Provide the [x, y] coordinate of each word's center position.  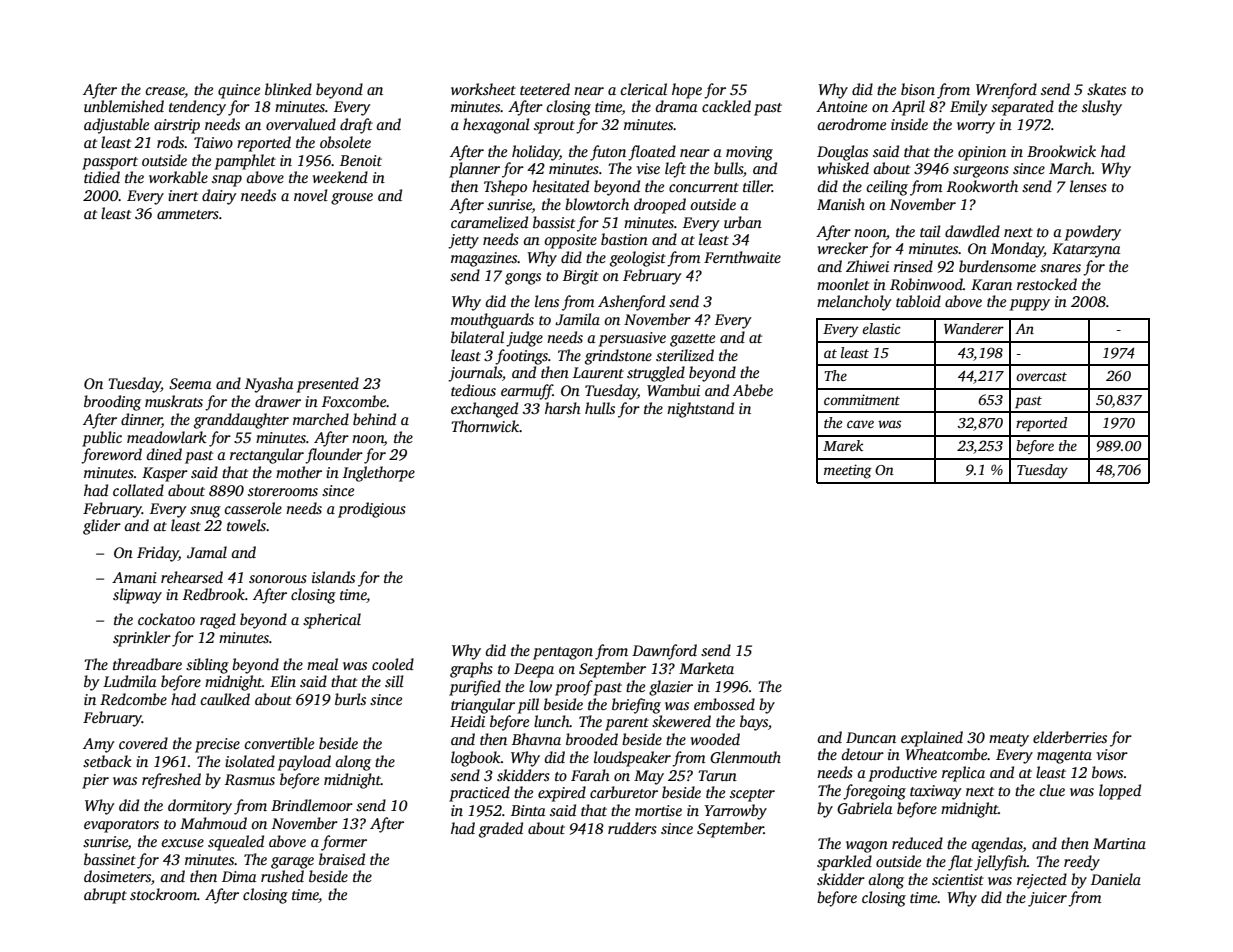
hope [687, 91]
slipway [137, 596]
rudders [632, 828]
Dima [239, 876]
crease [165, 91]
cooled [393, 664]
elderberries [1070, 737]
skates [1106, 89]
